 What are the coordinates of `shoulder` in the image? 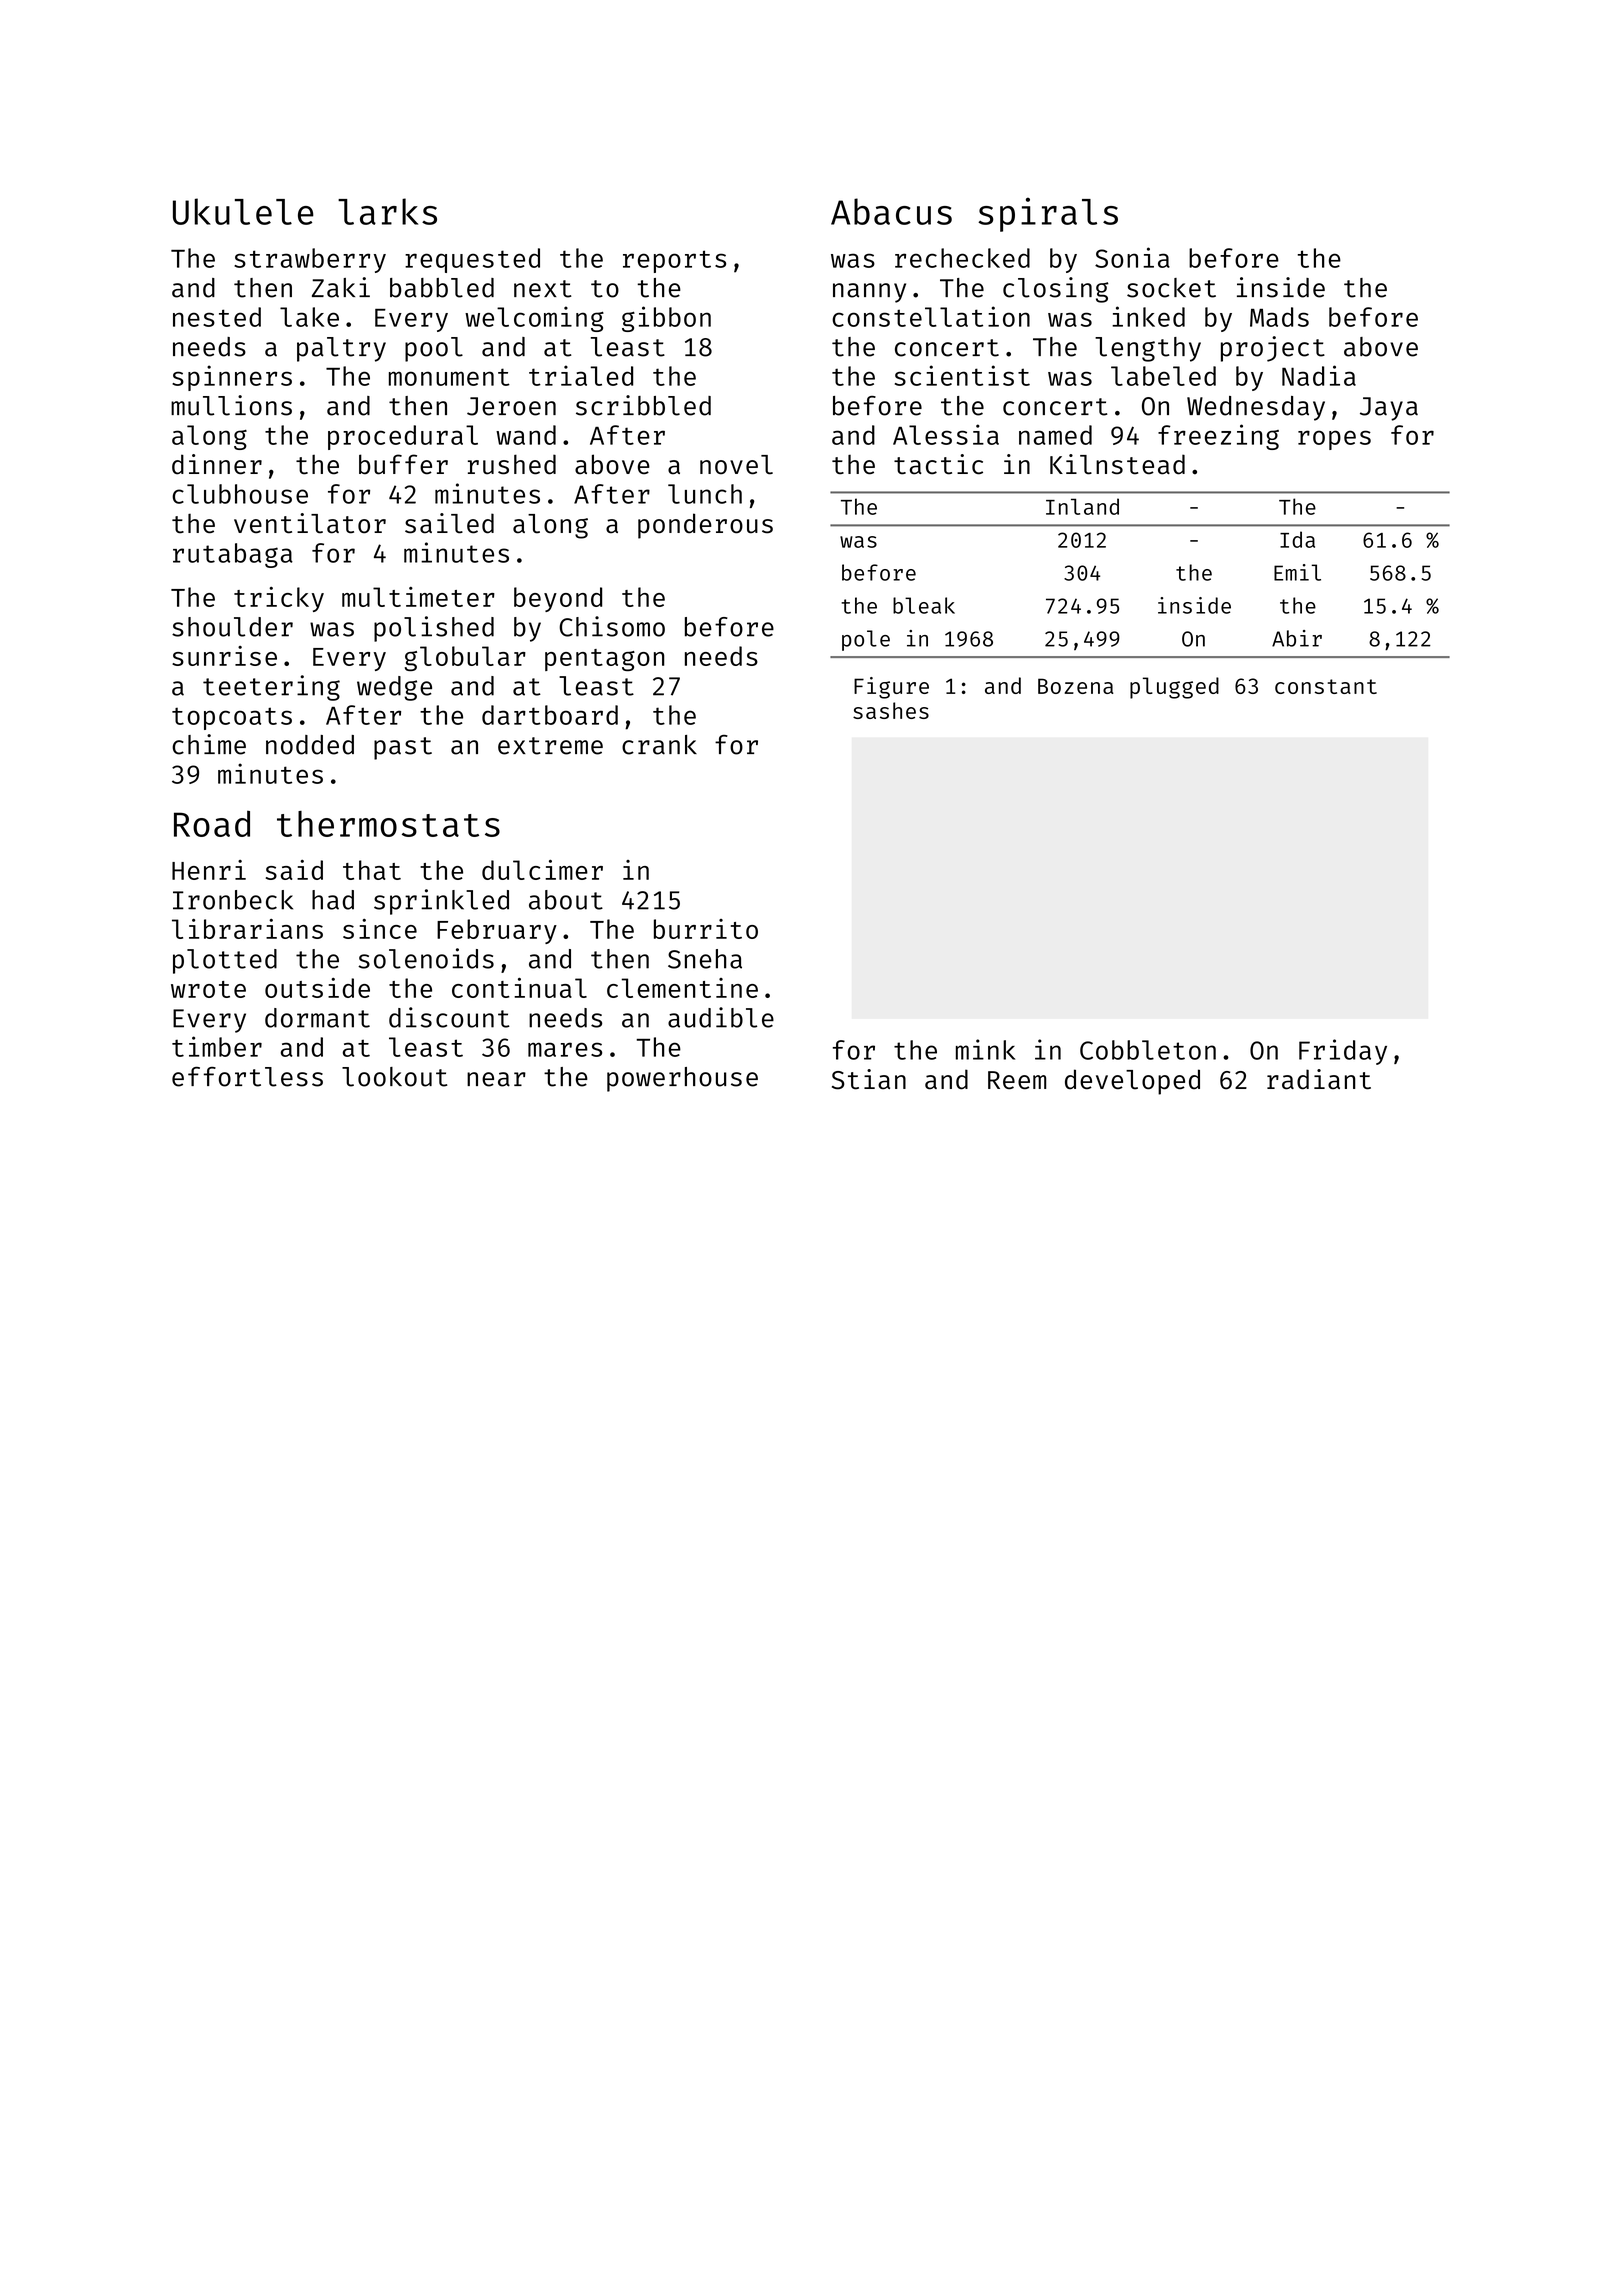 It's located at (232, 627).
